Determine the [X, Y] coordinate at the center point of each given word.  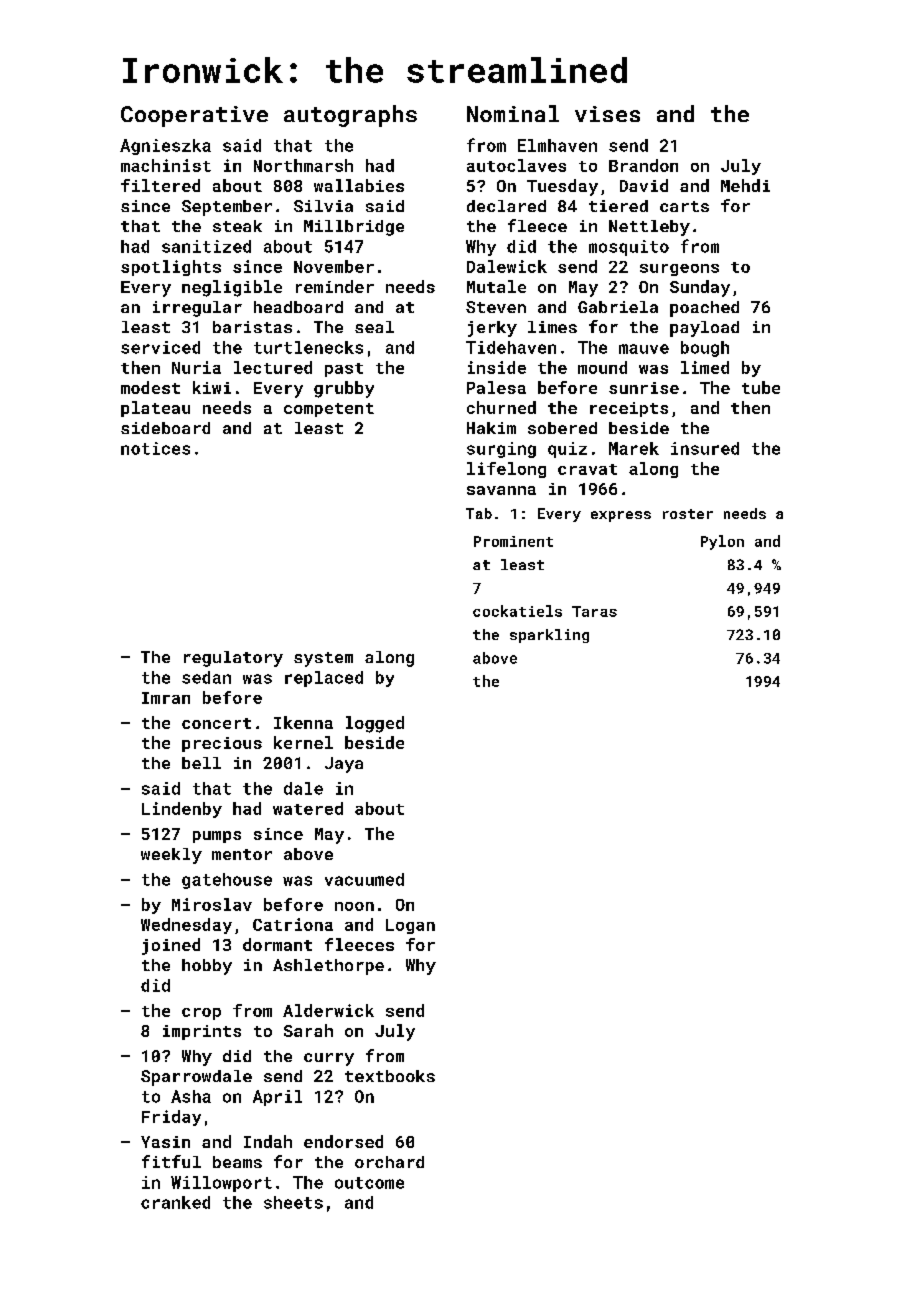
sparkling [549, 636]
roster [688, 514]
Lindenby [182, 810]
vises [607, 114]
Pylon [722, 542]
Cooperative [194, 116]
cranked [175, 1202]
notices [155, 448]
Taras [594, 611]
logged [375, 724]
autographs [350, 116]
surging [501, 450]
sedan [206, 677]
